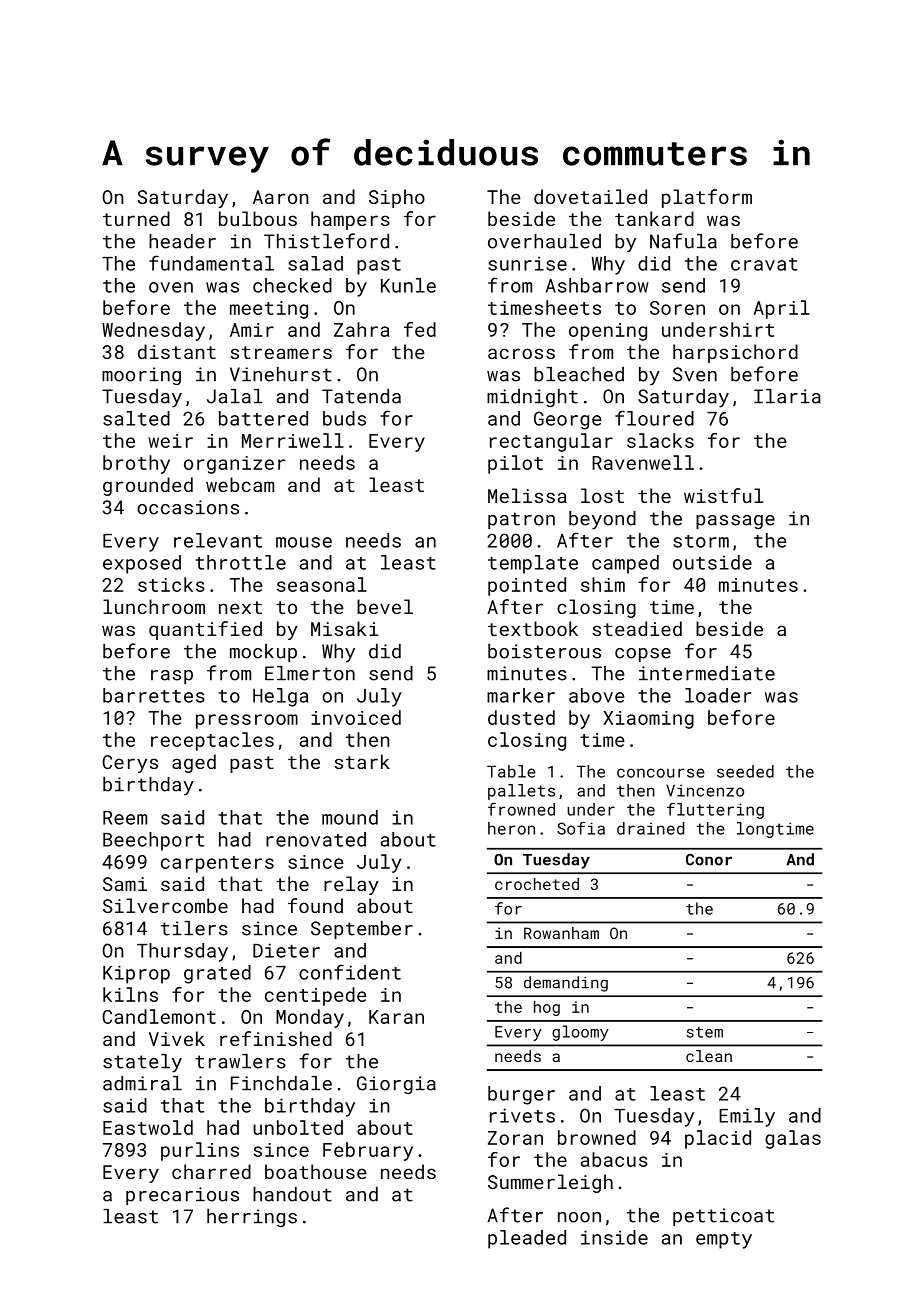  Describe the element at coordinates (153, 331) in the screenshot. I see `Wednesday` at that location.
